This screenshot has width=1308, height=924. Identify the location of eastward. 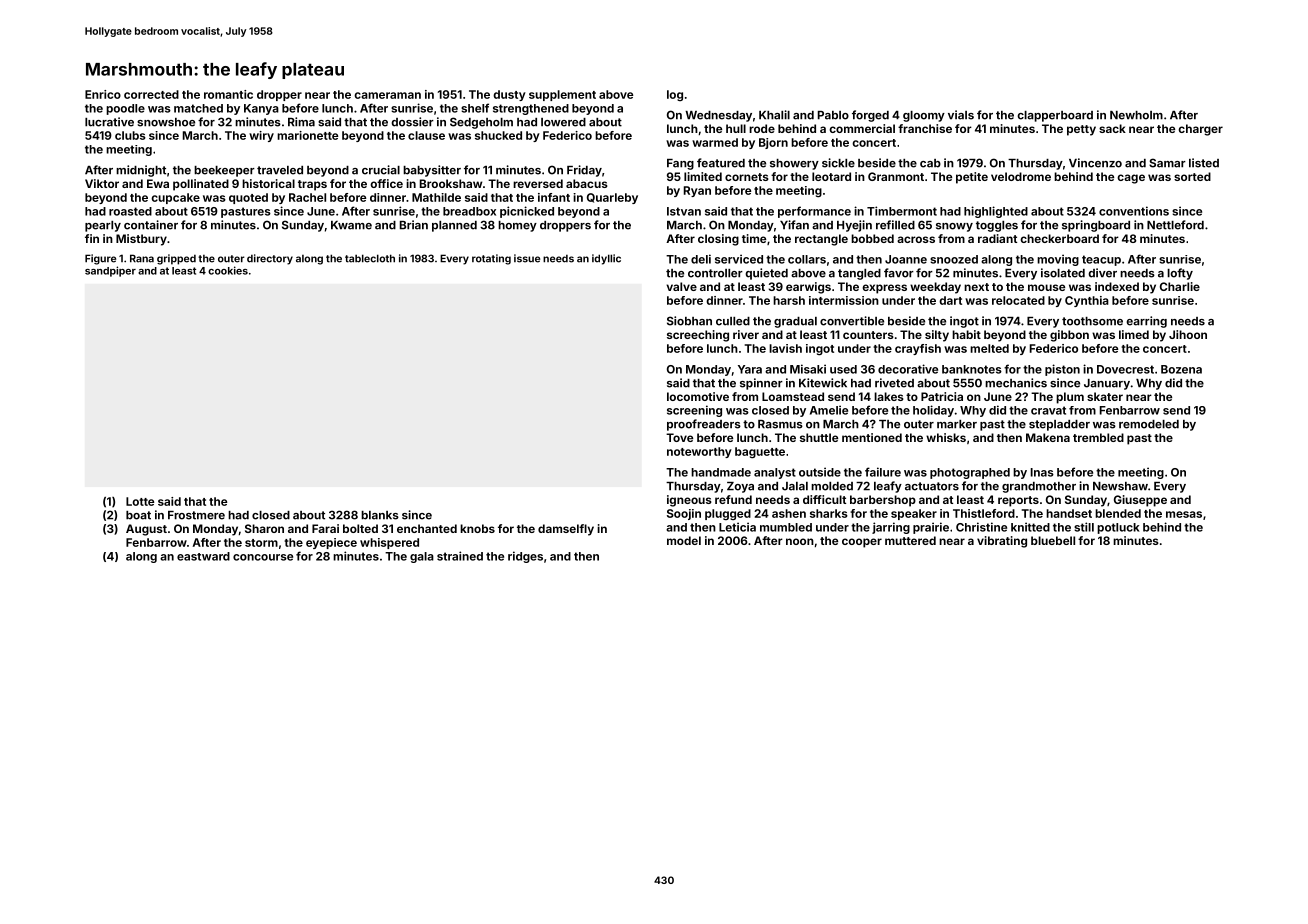
(203, 556).
